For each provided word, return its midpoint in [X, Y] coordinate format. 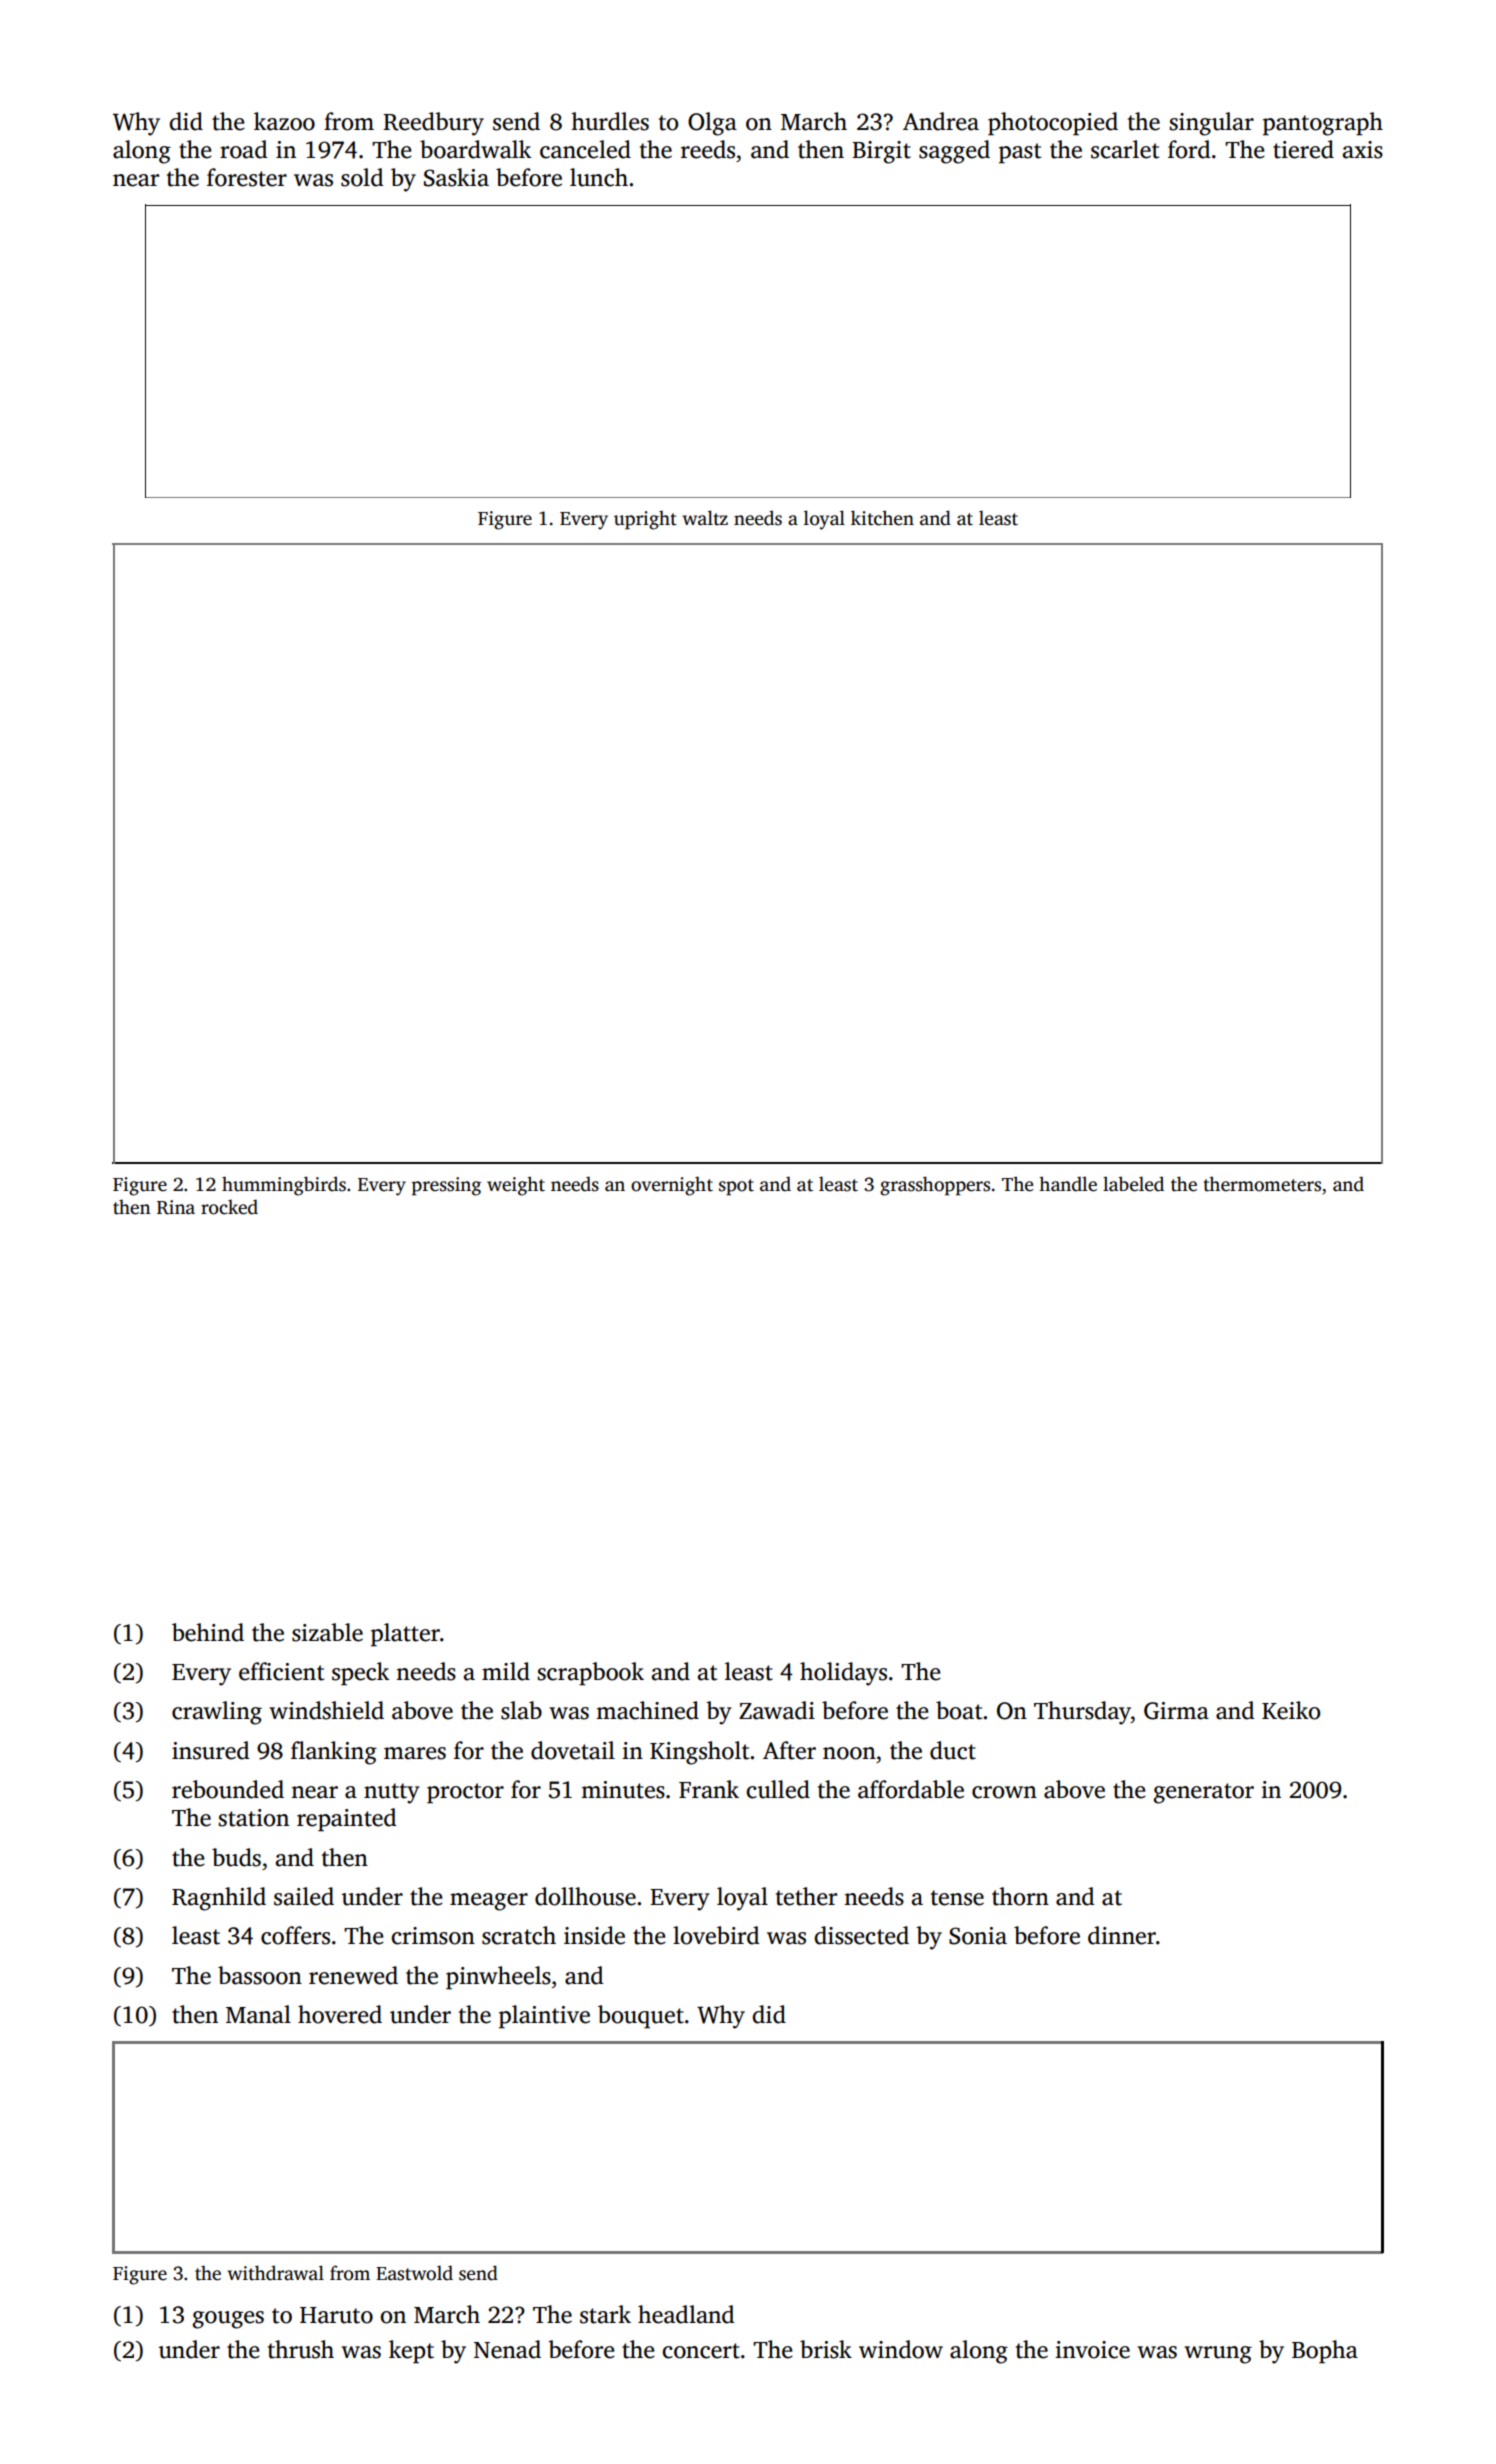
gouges [228, 2320]
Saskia [456, 177]
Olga [712, 124]
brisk [826, 2349]
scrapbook [590, 1674]
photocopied [1053, 124]
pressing [446, 1186]
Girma [1176, 1711]
